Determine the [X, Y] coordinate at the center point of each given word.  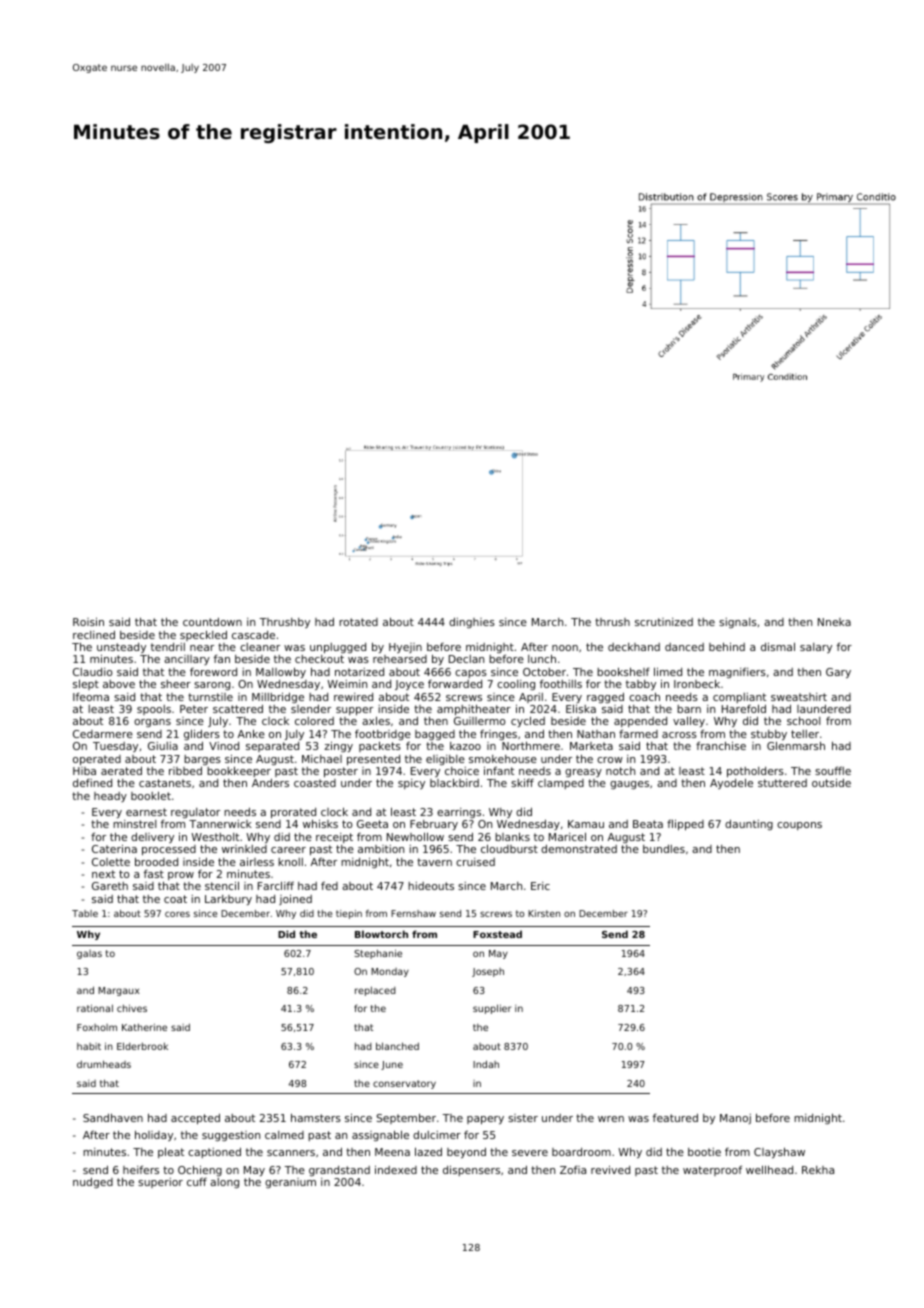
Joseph [488, 972]
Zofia [573, 1170]
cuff [197, 1181]
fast [154, 874]
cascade [253, 635]
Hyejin [405, 648]
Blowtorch [381, 934]
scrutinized [664, 622]
